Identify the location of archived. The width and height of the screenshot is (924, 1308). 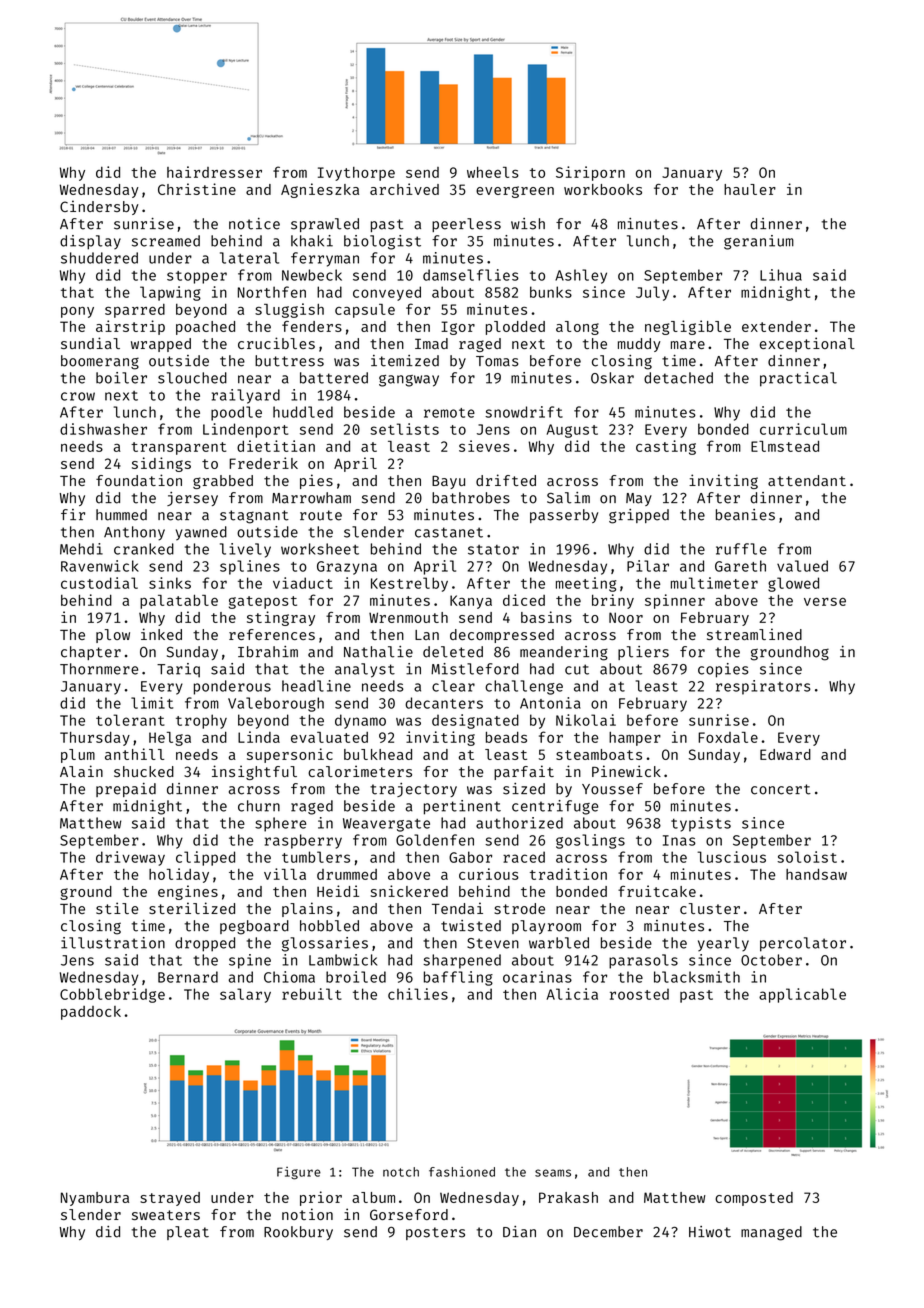
(404, 189).
